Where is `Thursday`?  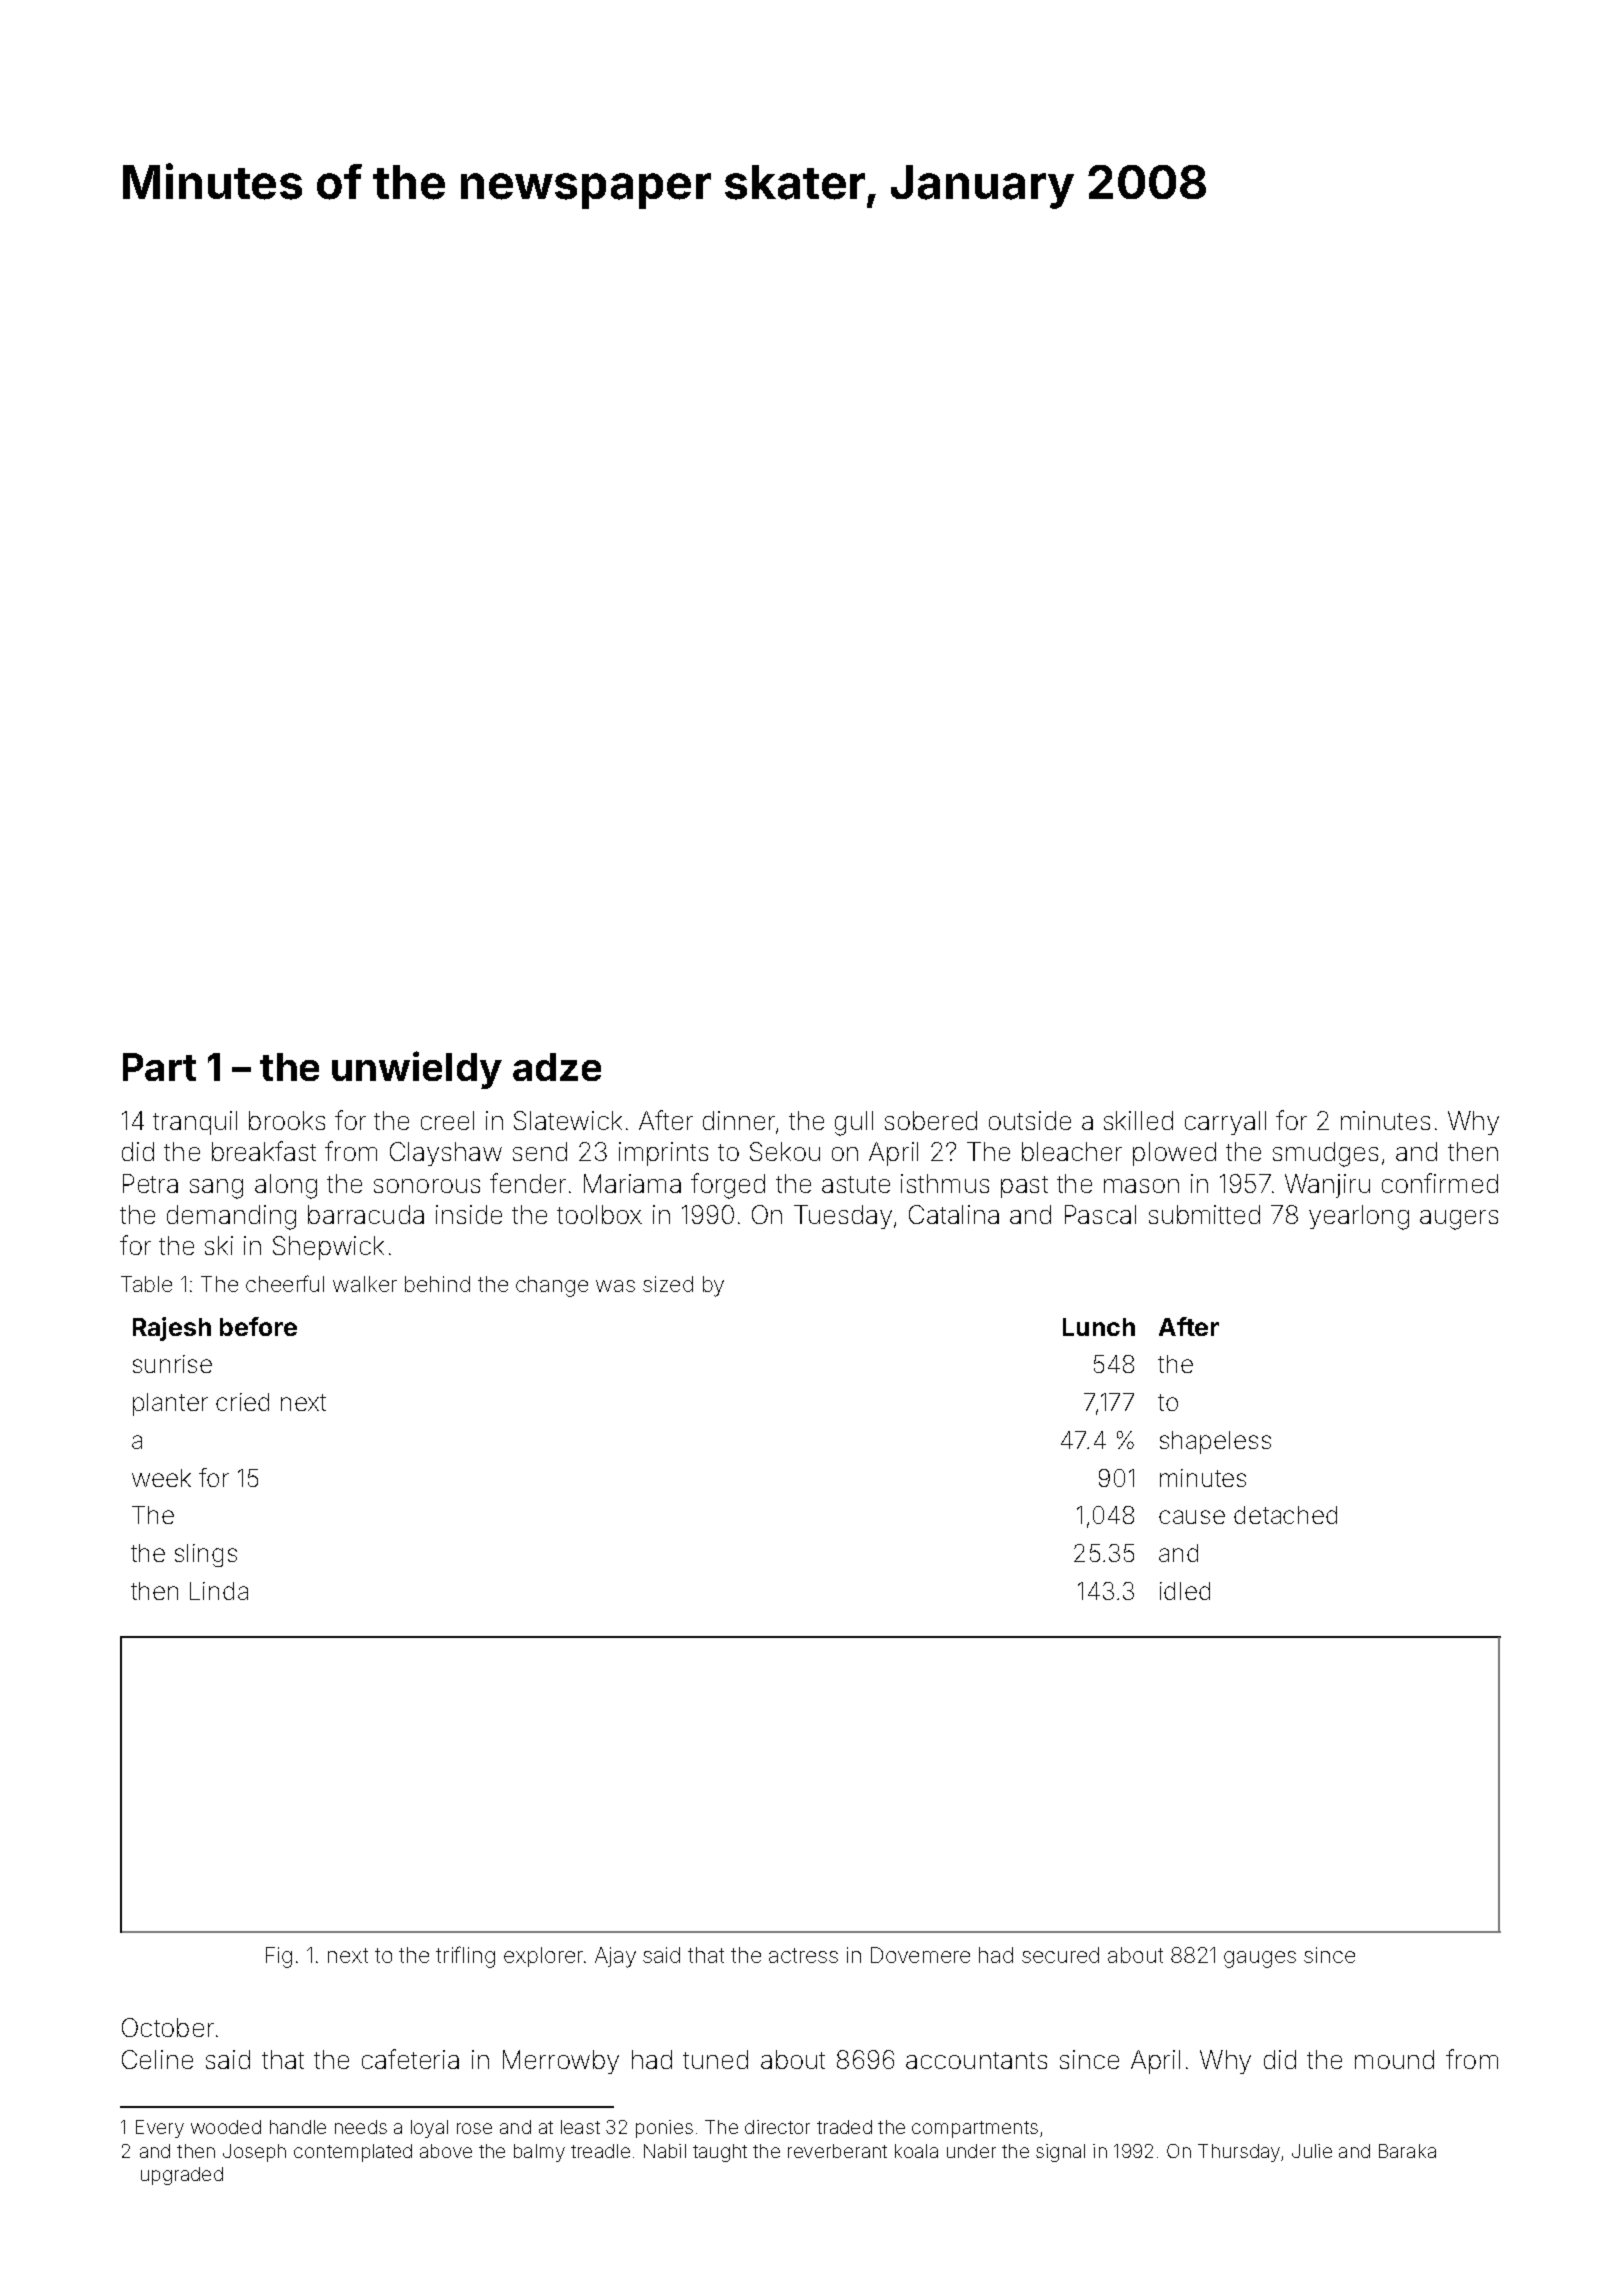
Thursday is located at coordinates (1239, 2153).
